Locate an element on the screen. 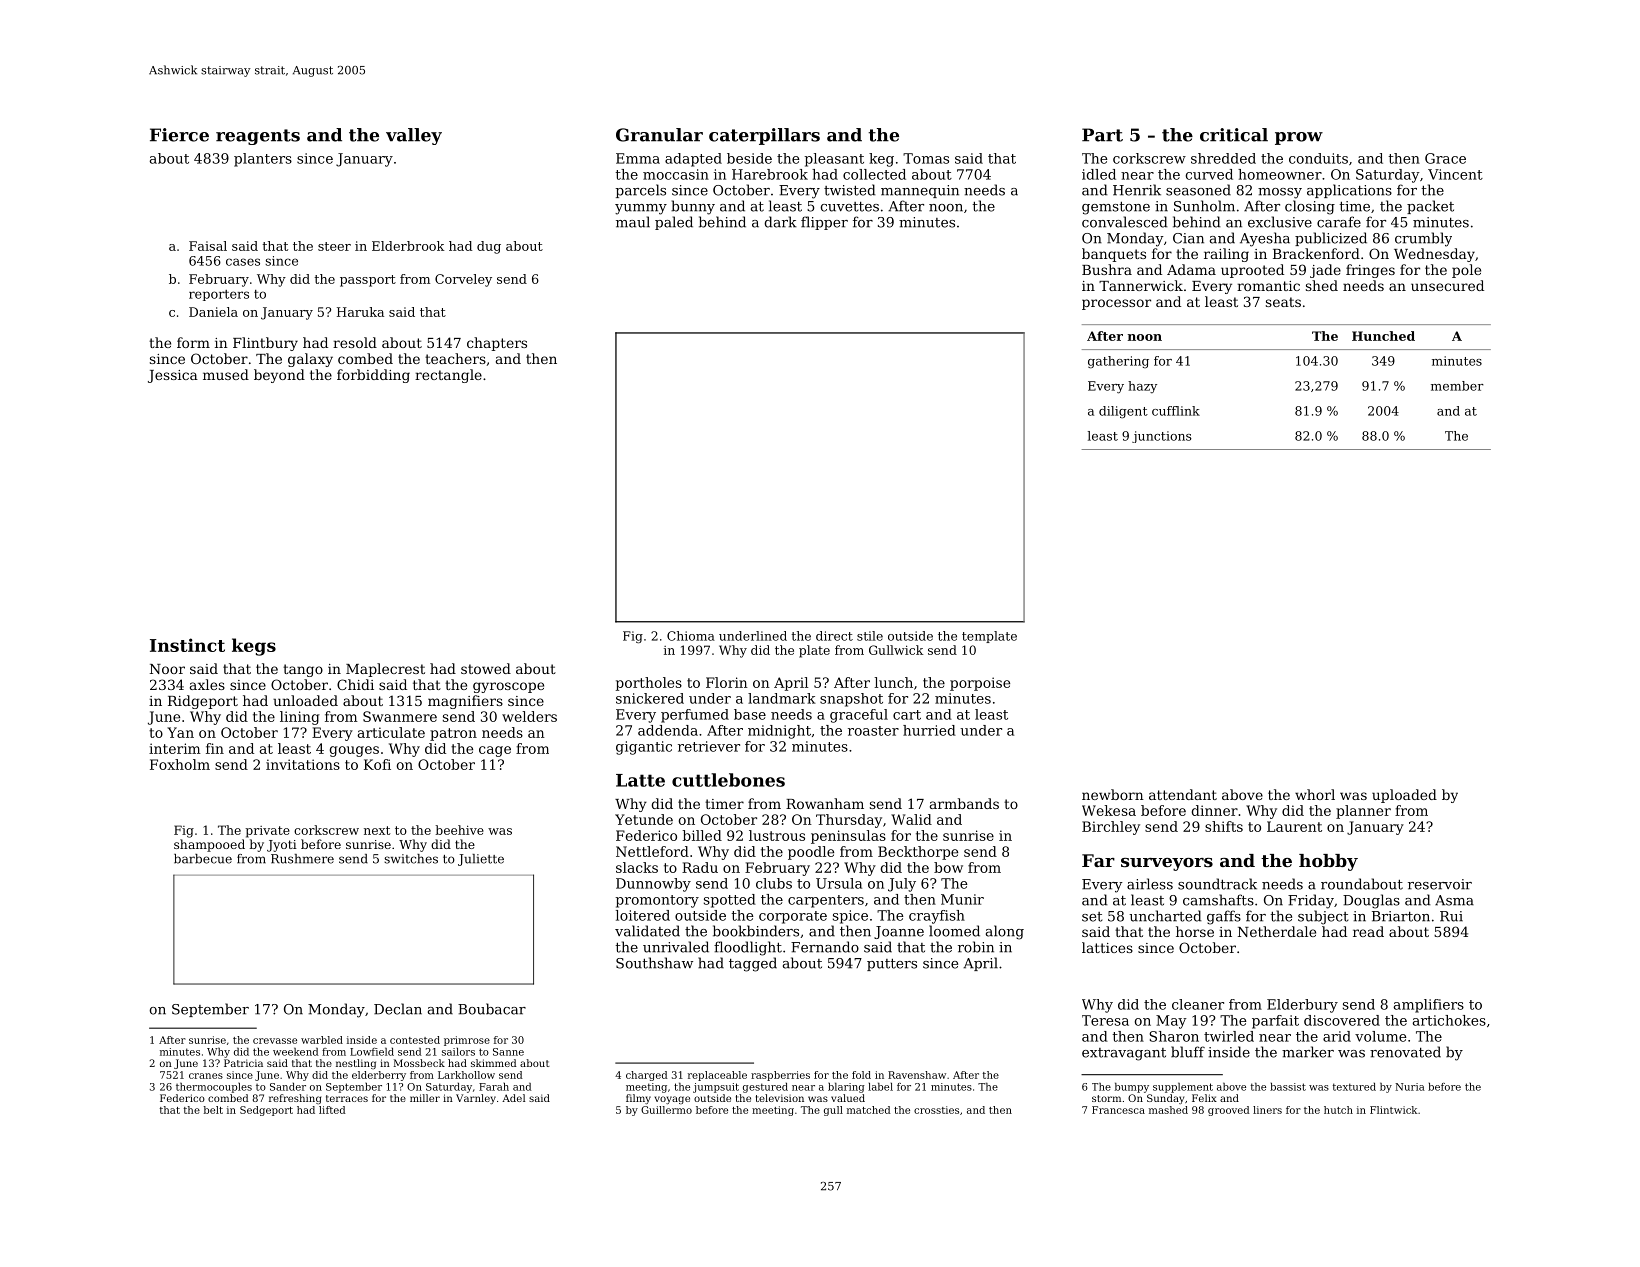 The height and width of the screenshot is (1267, 1640). hutch is located at coordinates (1338, 1110).
